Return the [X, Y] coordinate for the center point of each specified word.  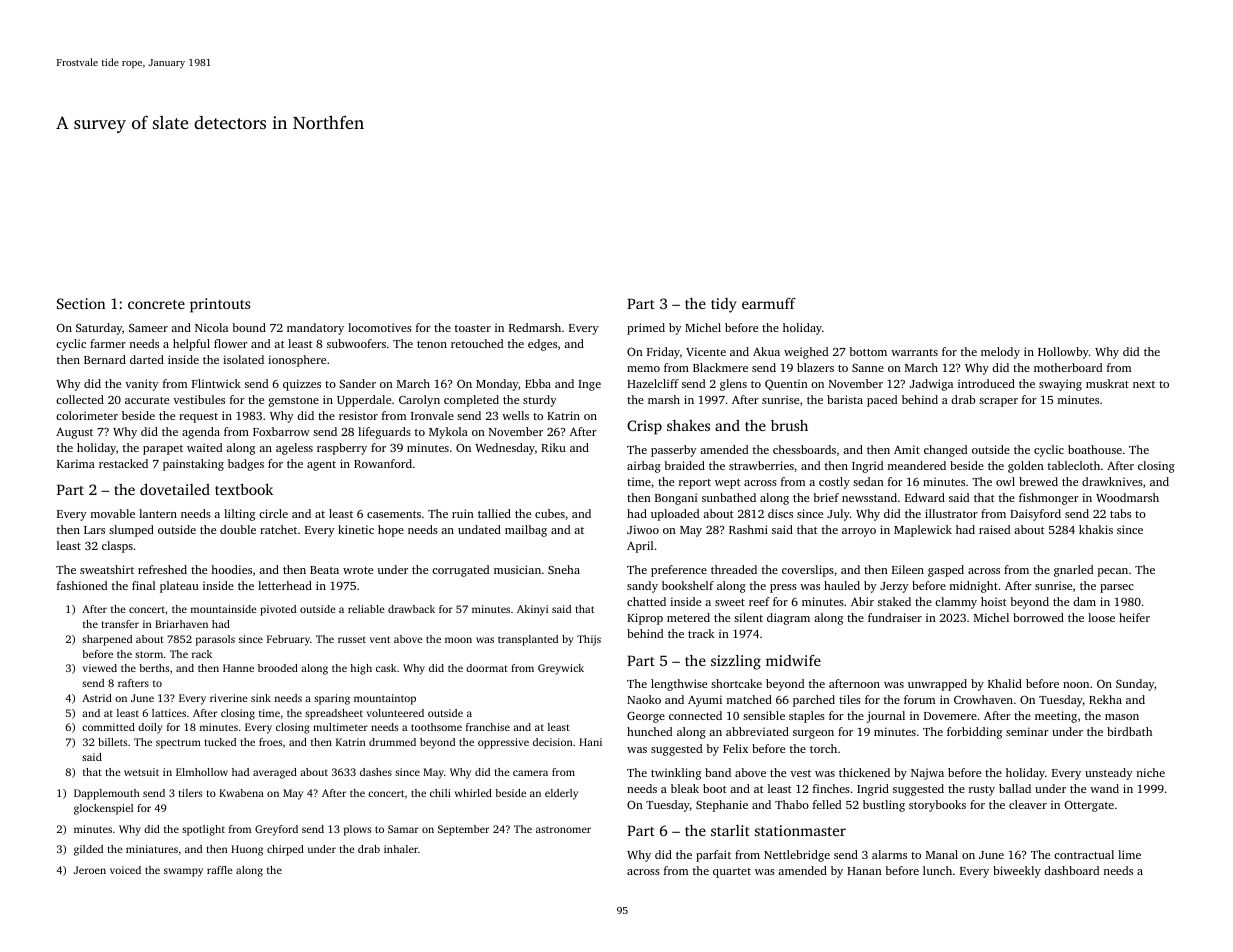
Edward [925, 497]
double [238, 529]
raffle [220, 870]
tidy [724, 305]
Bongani [676, 499]
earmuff [769, 303]
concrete [156, 304]
